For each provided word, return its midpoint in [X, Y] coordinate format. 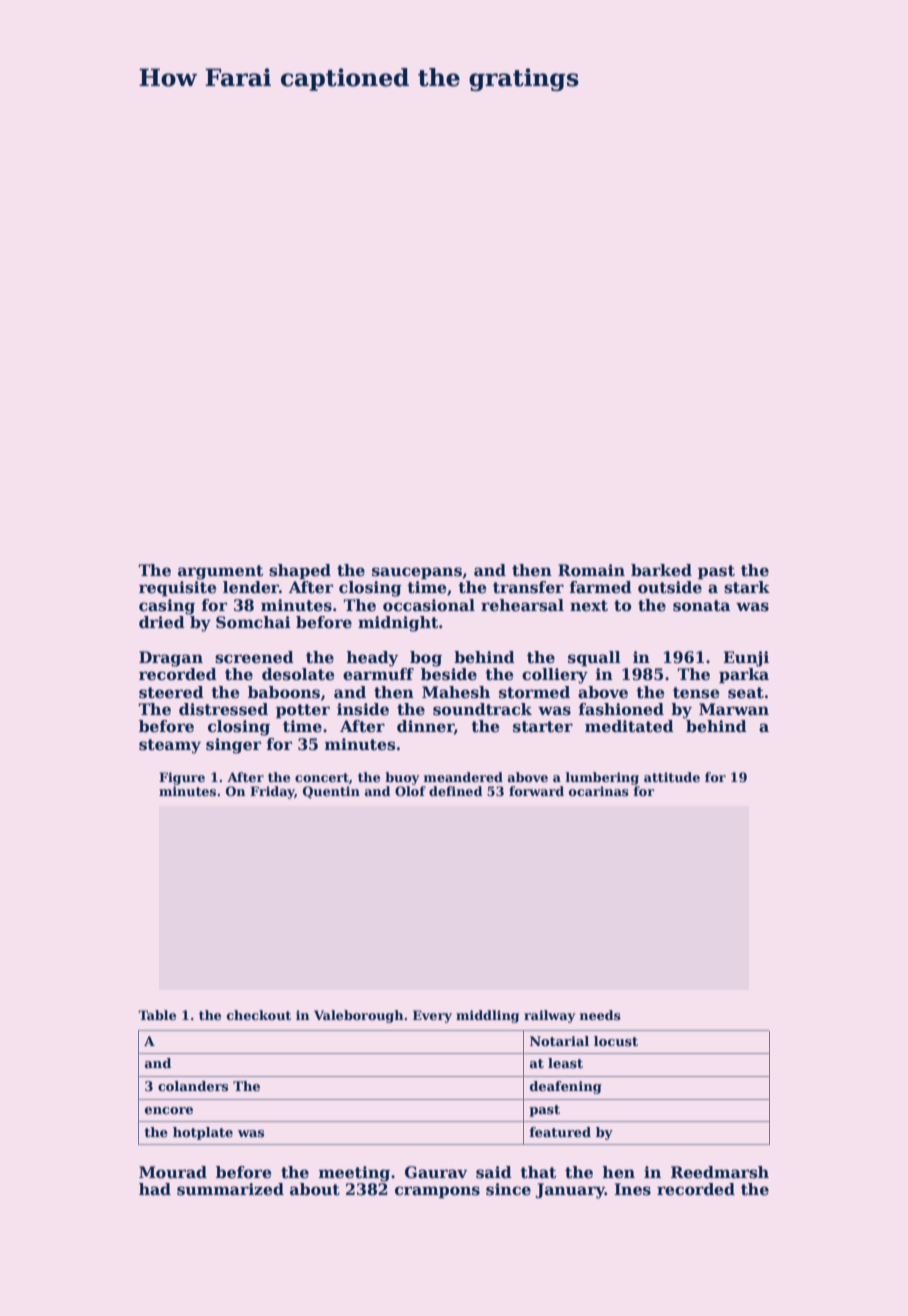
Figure [182, 778]
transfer [528, 587]
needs [600, 1015]
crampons [437, 1192]
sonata [701, 606]
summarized [230, 1189]
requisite [178, 588]
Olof [410, 791]
